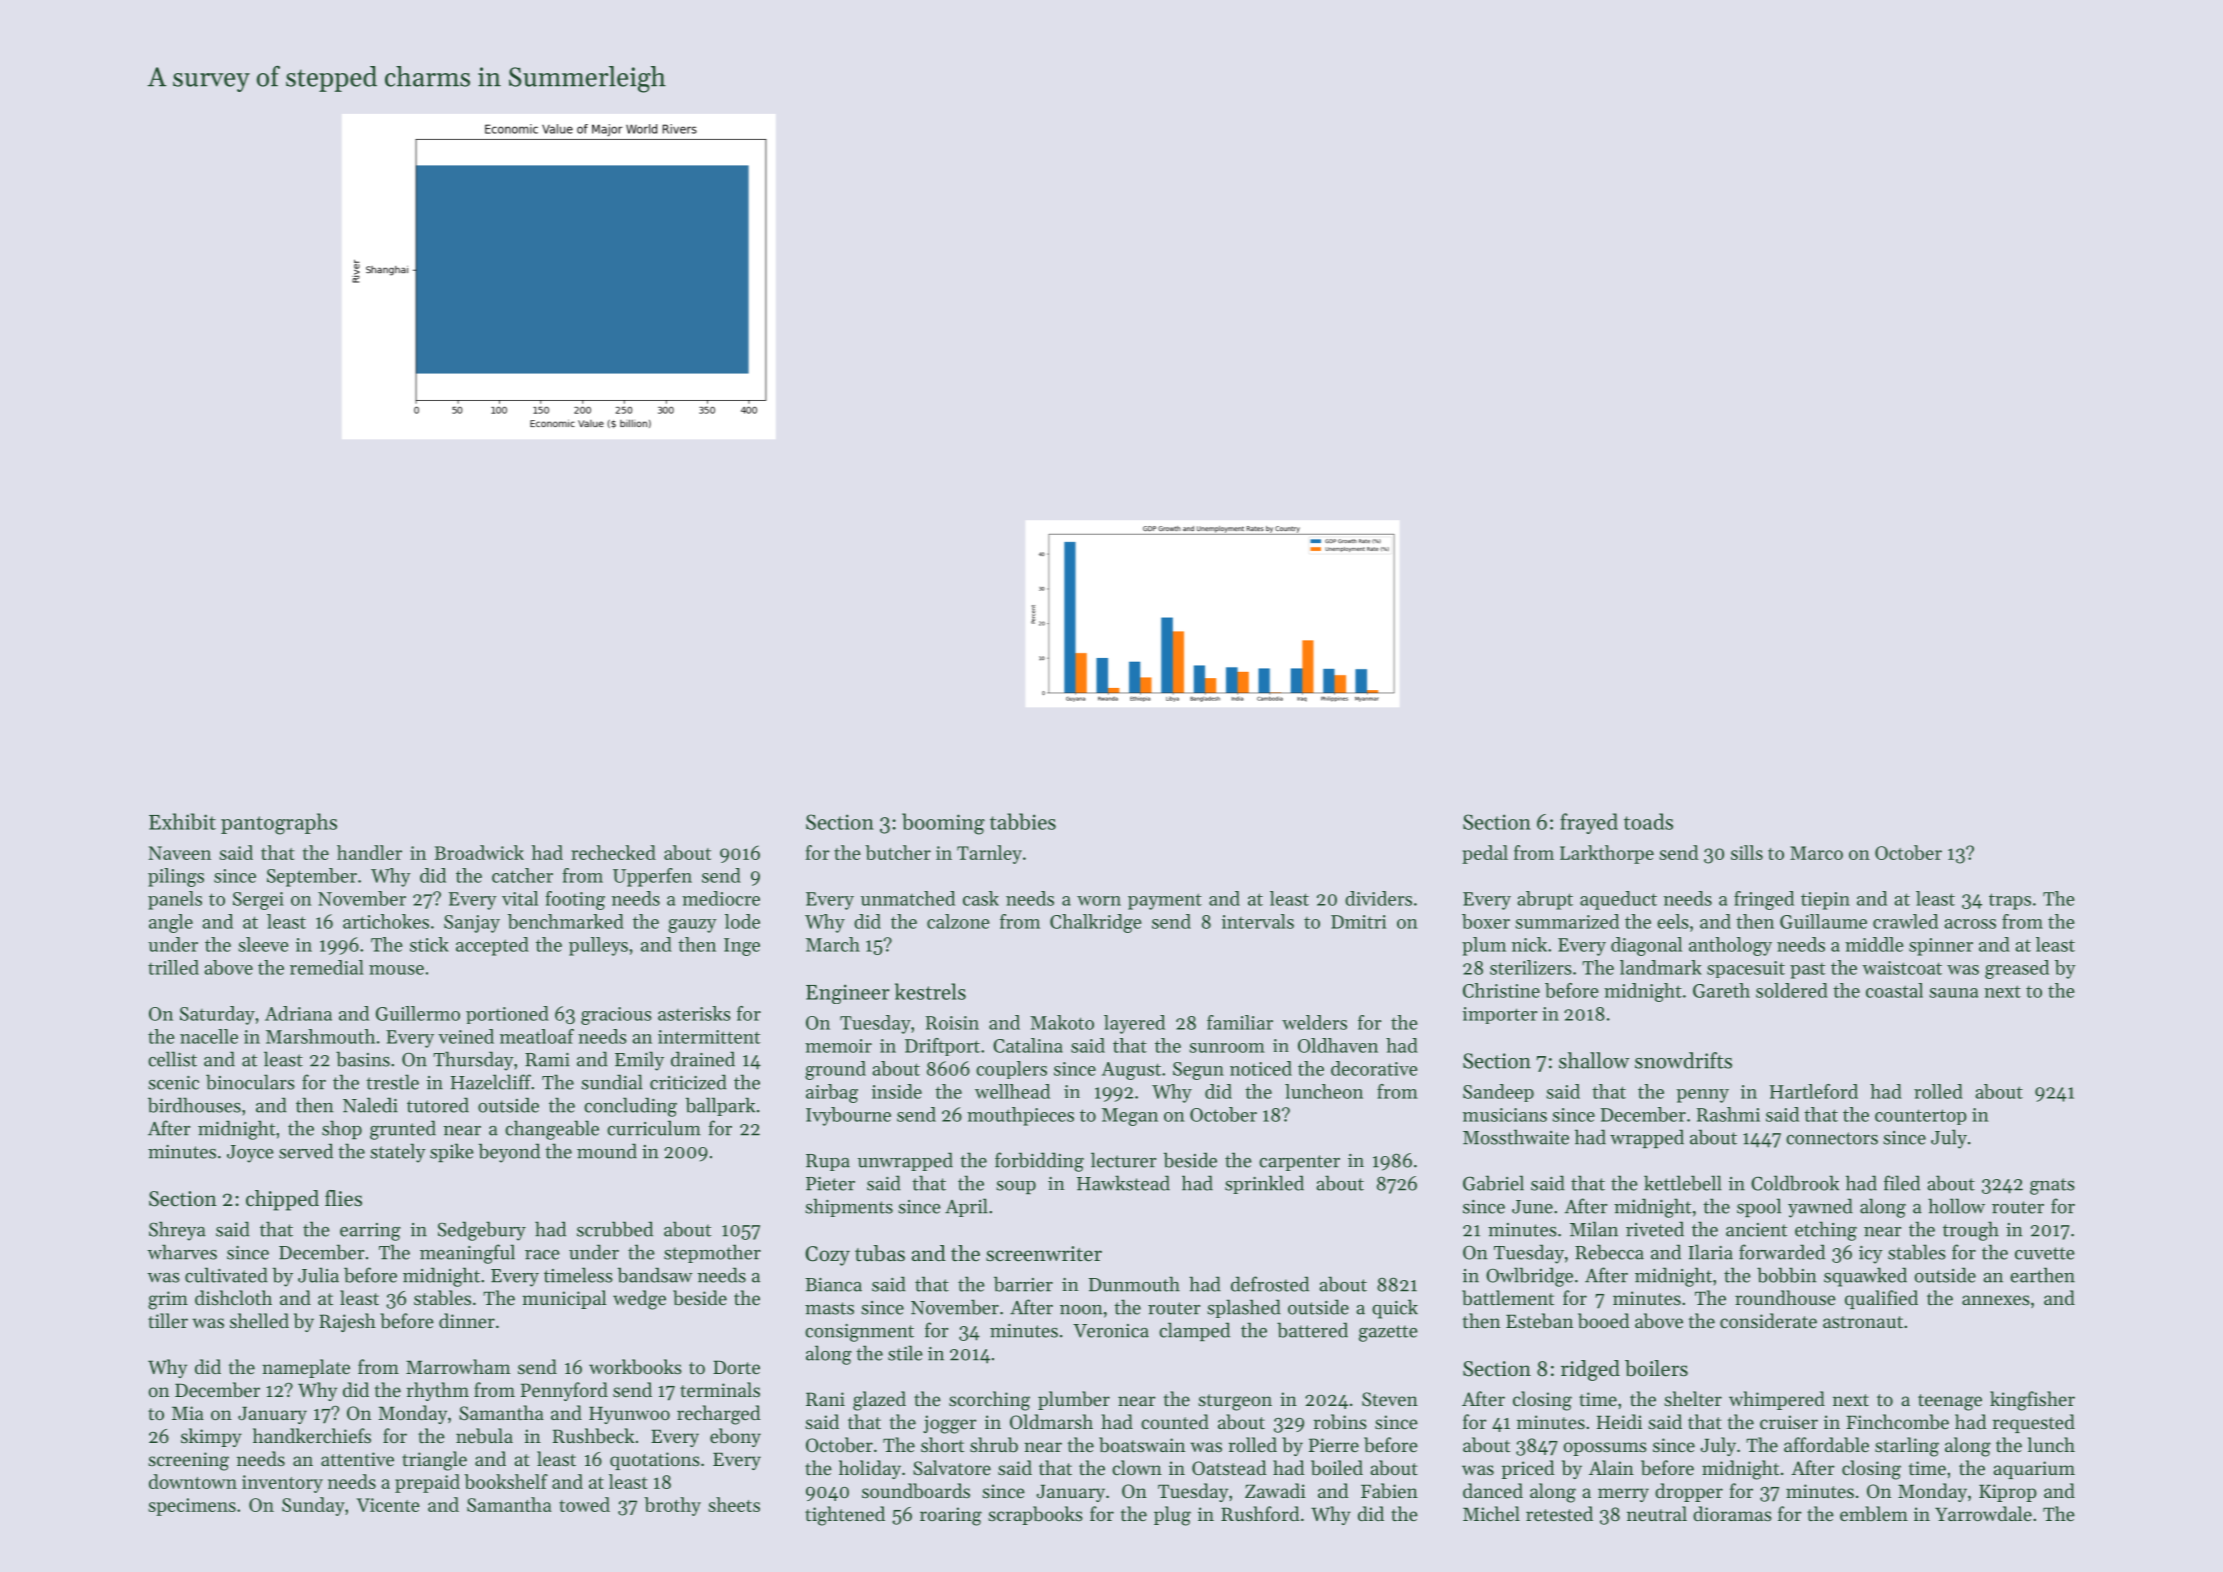 This screenshot has width=2223, height=1572. I want to click on crawled, so click(1905, 921).
